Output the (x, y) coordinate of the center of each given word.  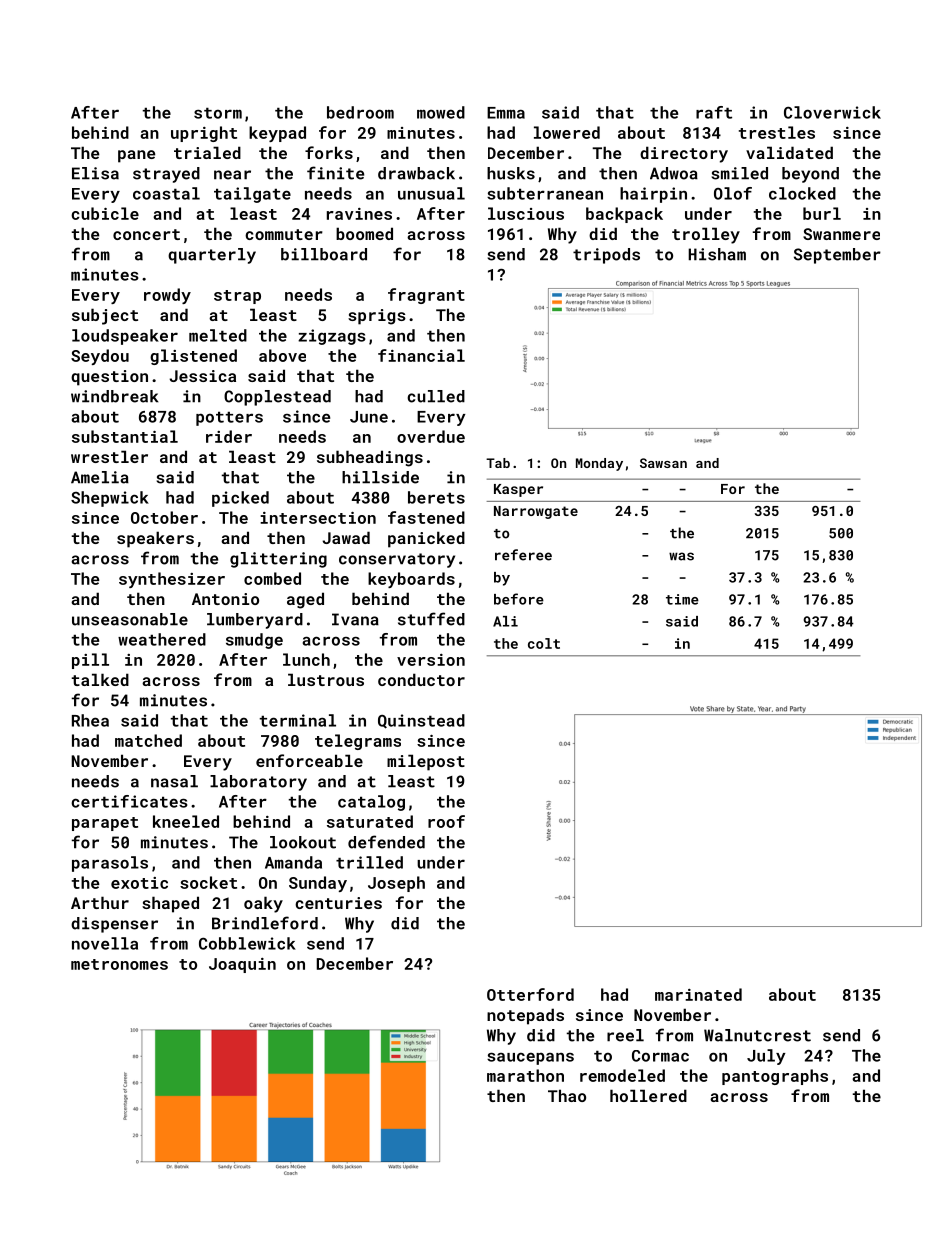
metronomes (119, 964)
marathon (525, 1075)
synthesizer (172, 580)
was (681, 556)
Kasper (518, 490)
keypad (277, 134)
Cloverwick (832, 112)
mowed (441, 112)
